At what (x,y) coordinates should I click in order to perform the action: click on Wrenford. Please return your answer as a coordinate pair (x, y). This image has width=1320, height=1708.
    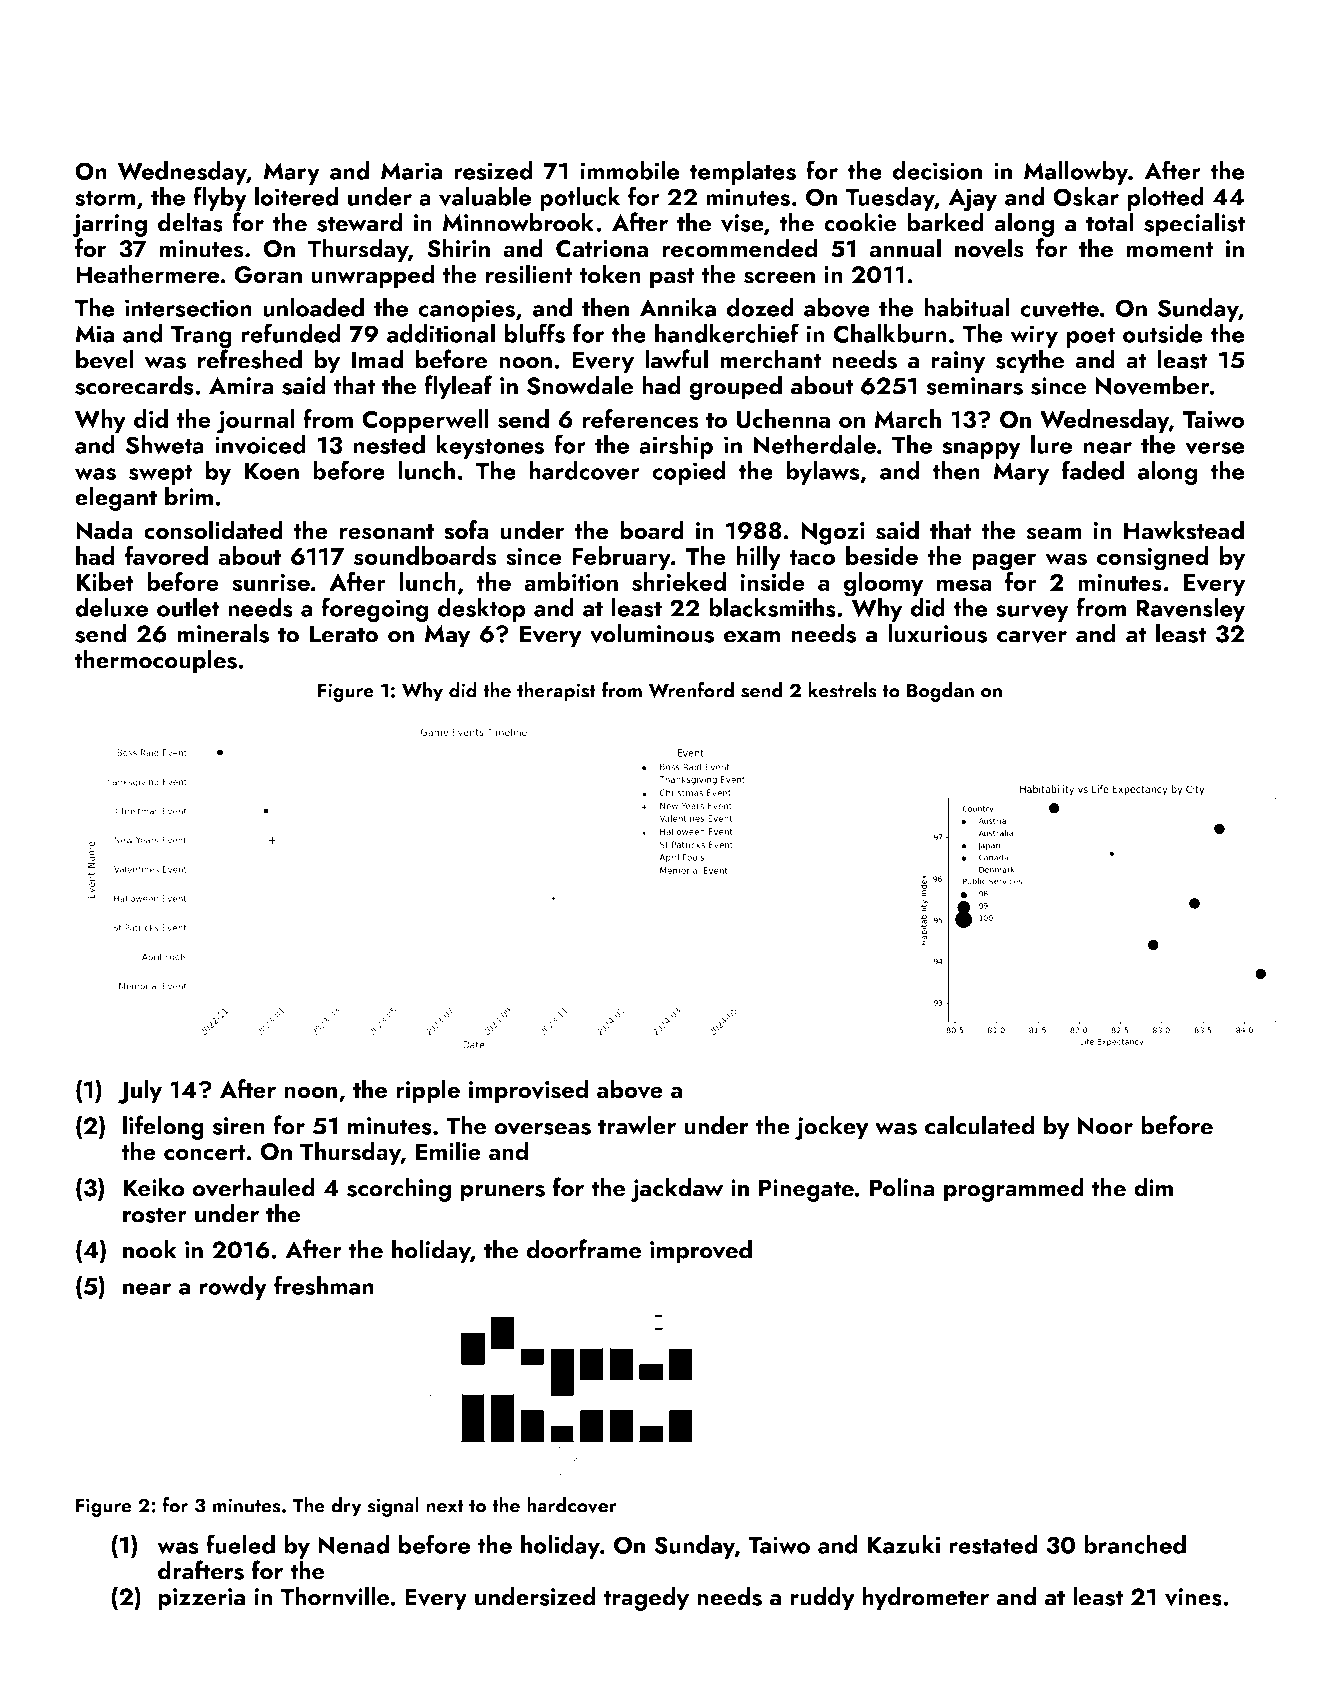
    Looking at the image, I should click on (691, 690).
